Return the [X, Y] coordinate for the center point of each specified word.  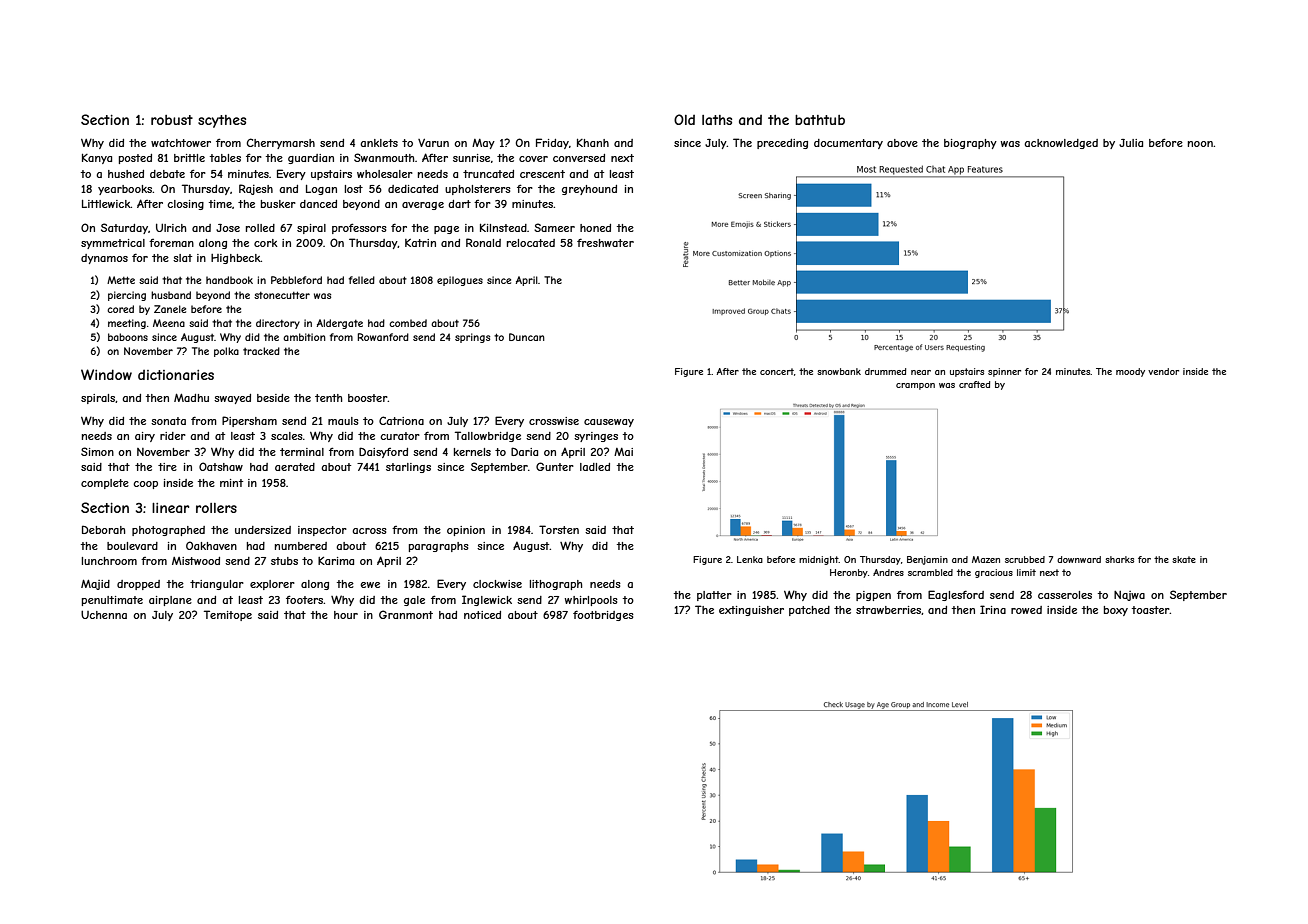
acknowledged [1061, 144]
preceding [782, 144]
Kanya [97, 159]
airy [145, 437]
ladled [595, 467]
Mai [623, 452]
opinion [466, 531]
